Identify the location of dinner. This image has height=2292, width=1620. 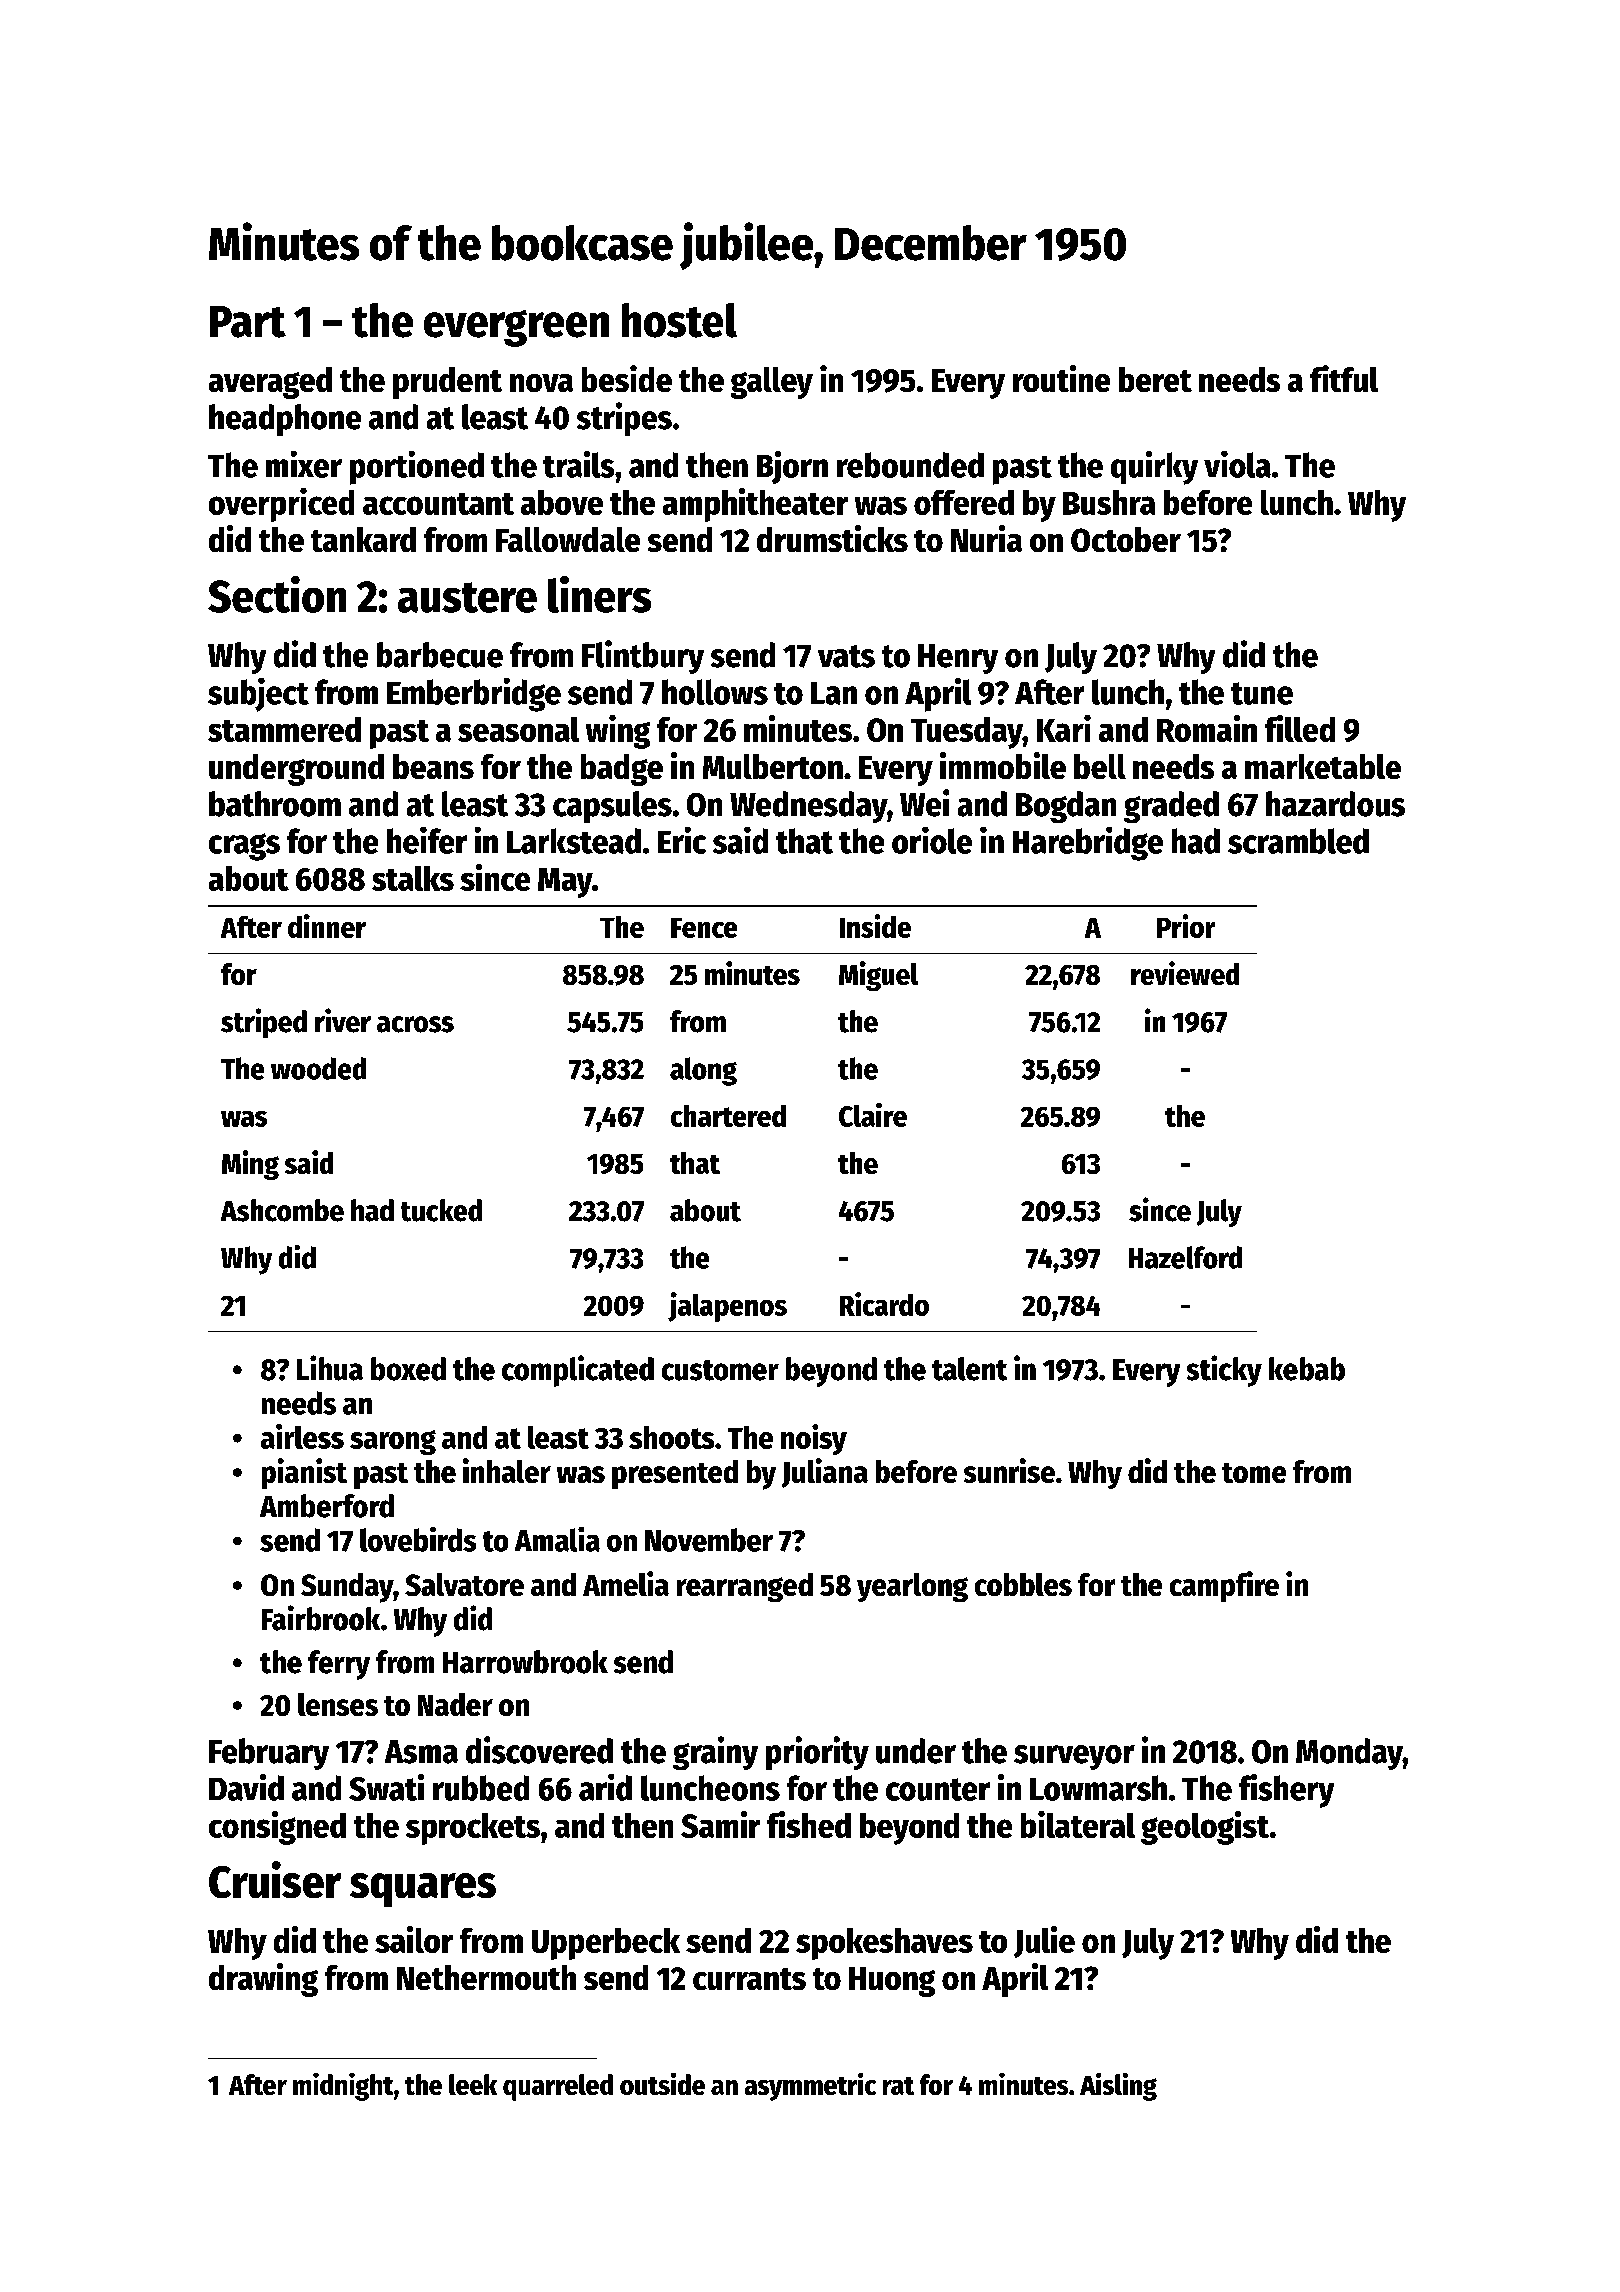
(327, 926).
